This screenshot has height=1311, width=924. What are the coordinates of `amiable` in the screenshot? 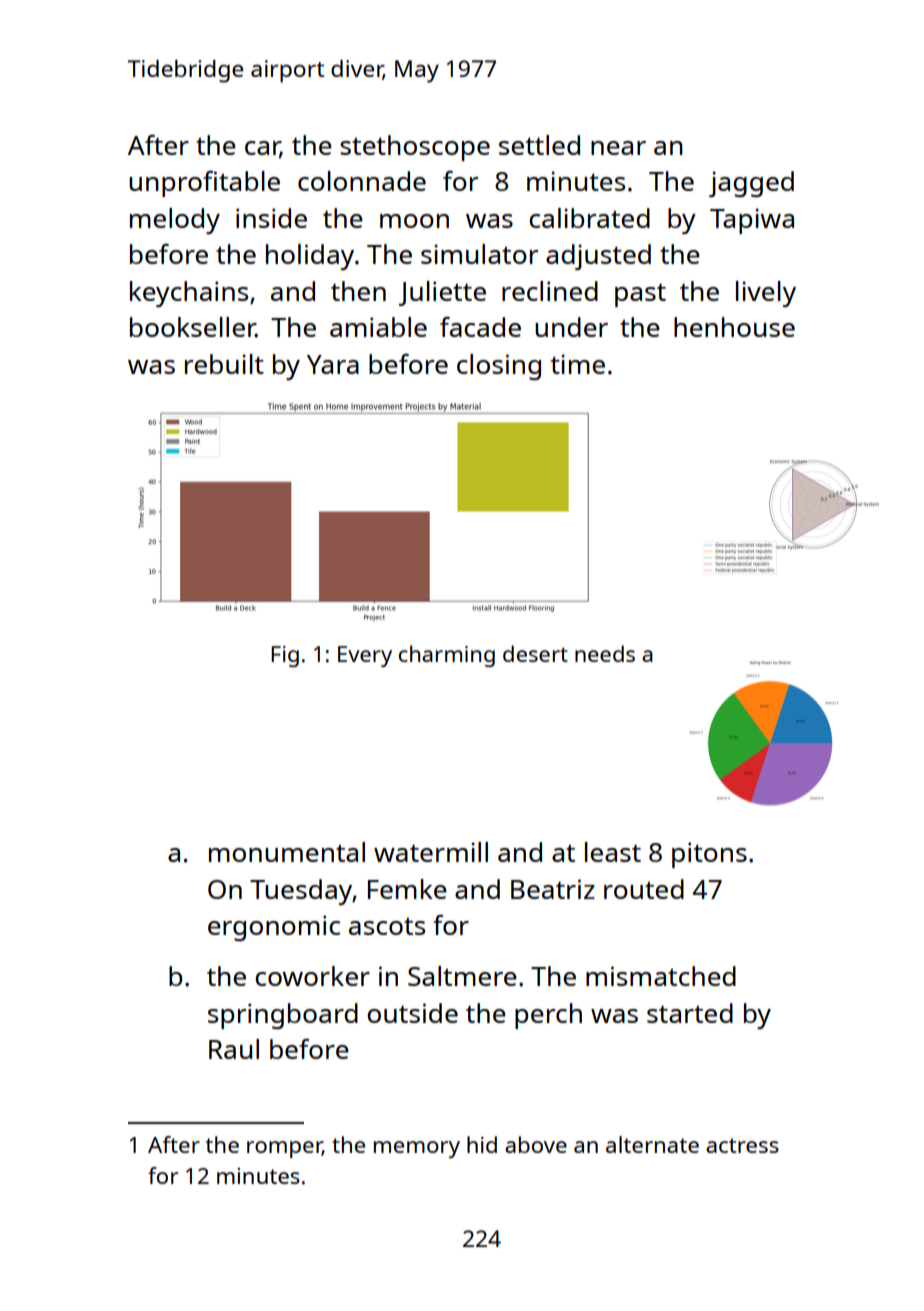 It's located at (378, 327).
